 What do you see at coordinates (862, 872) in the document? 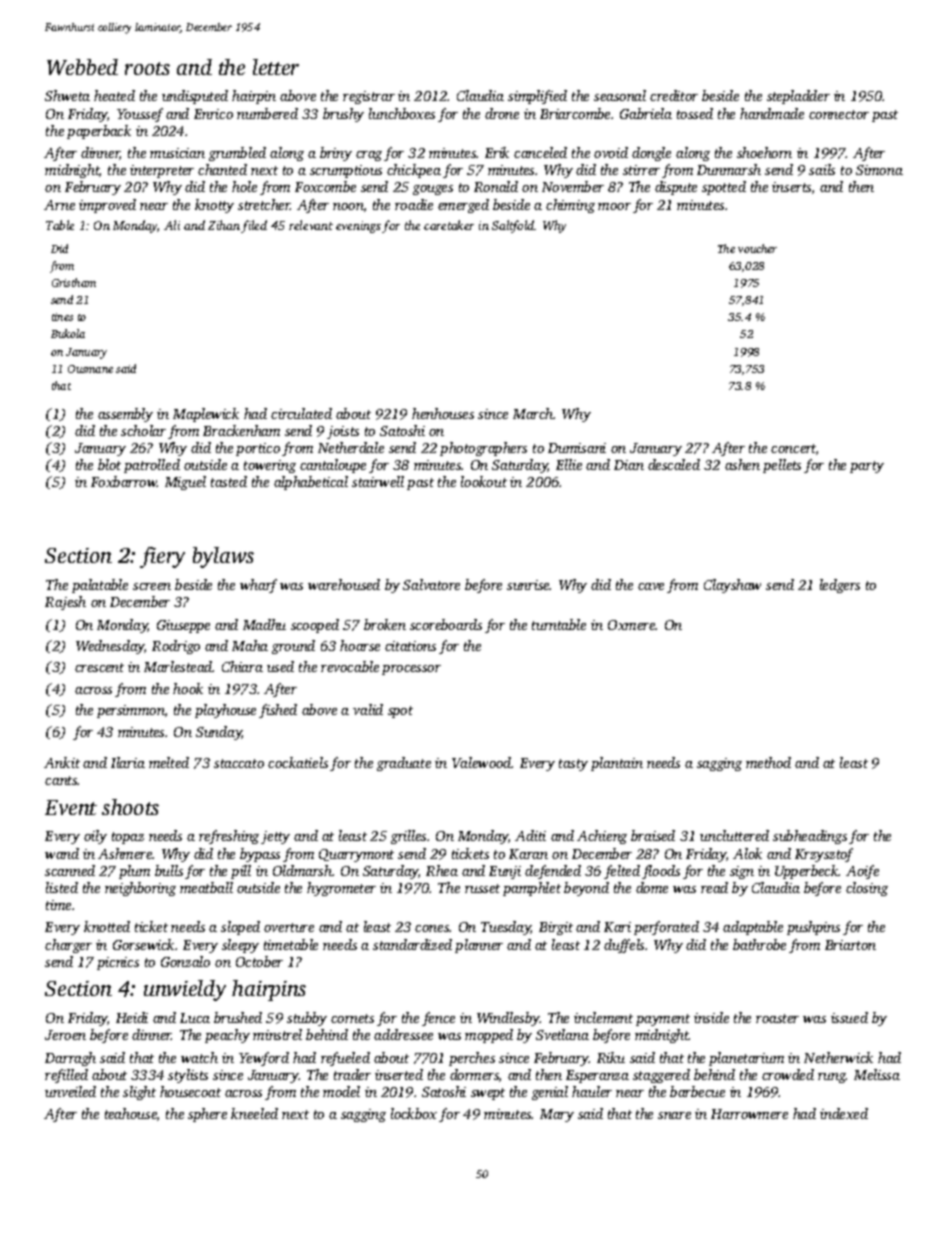
I see `Aoife` at bounding box center [862, 872].
